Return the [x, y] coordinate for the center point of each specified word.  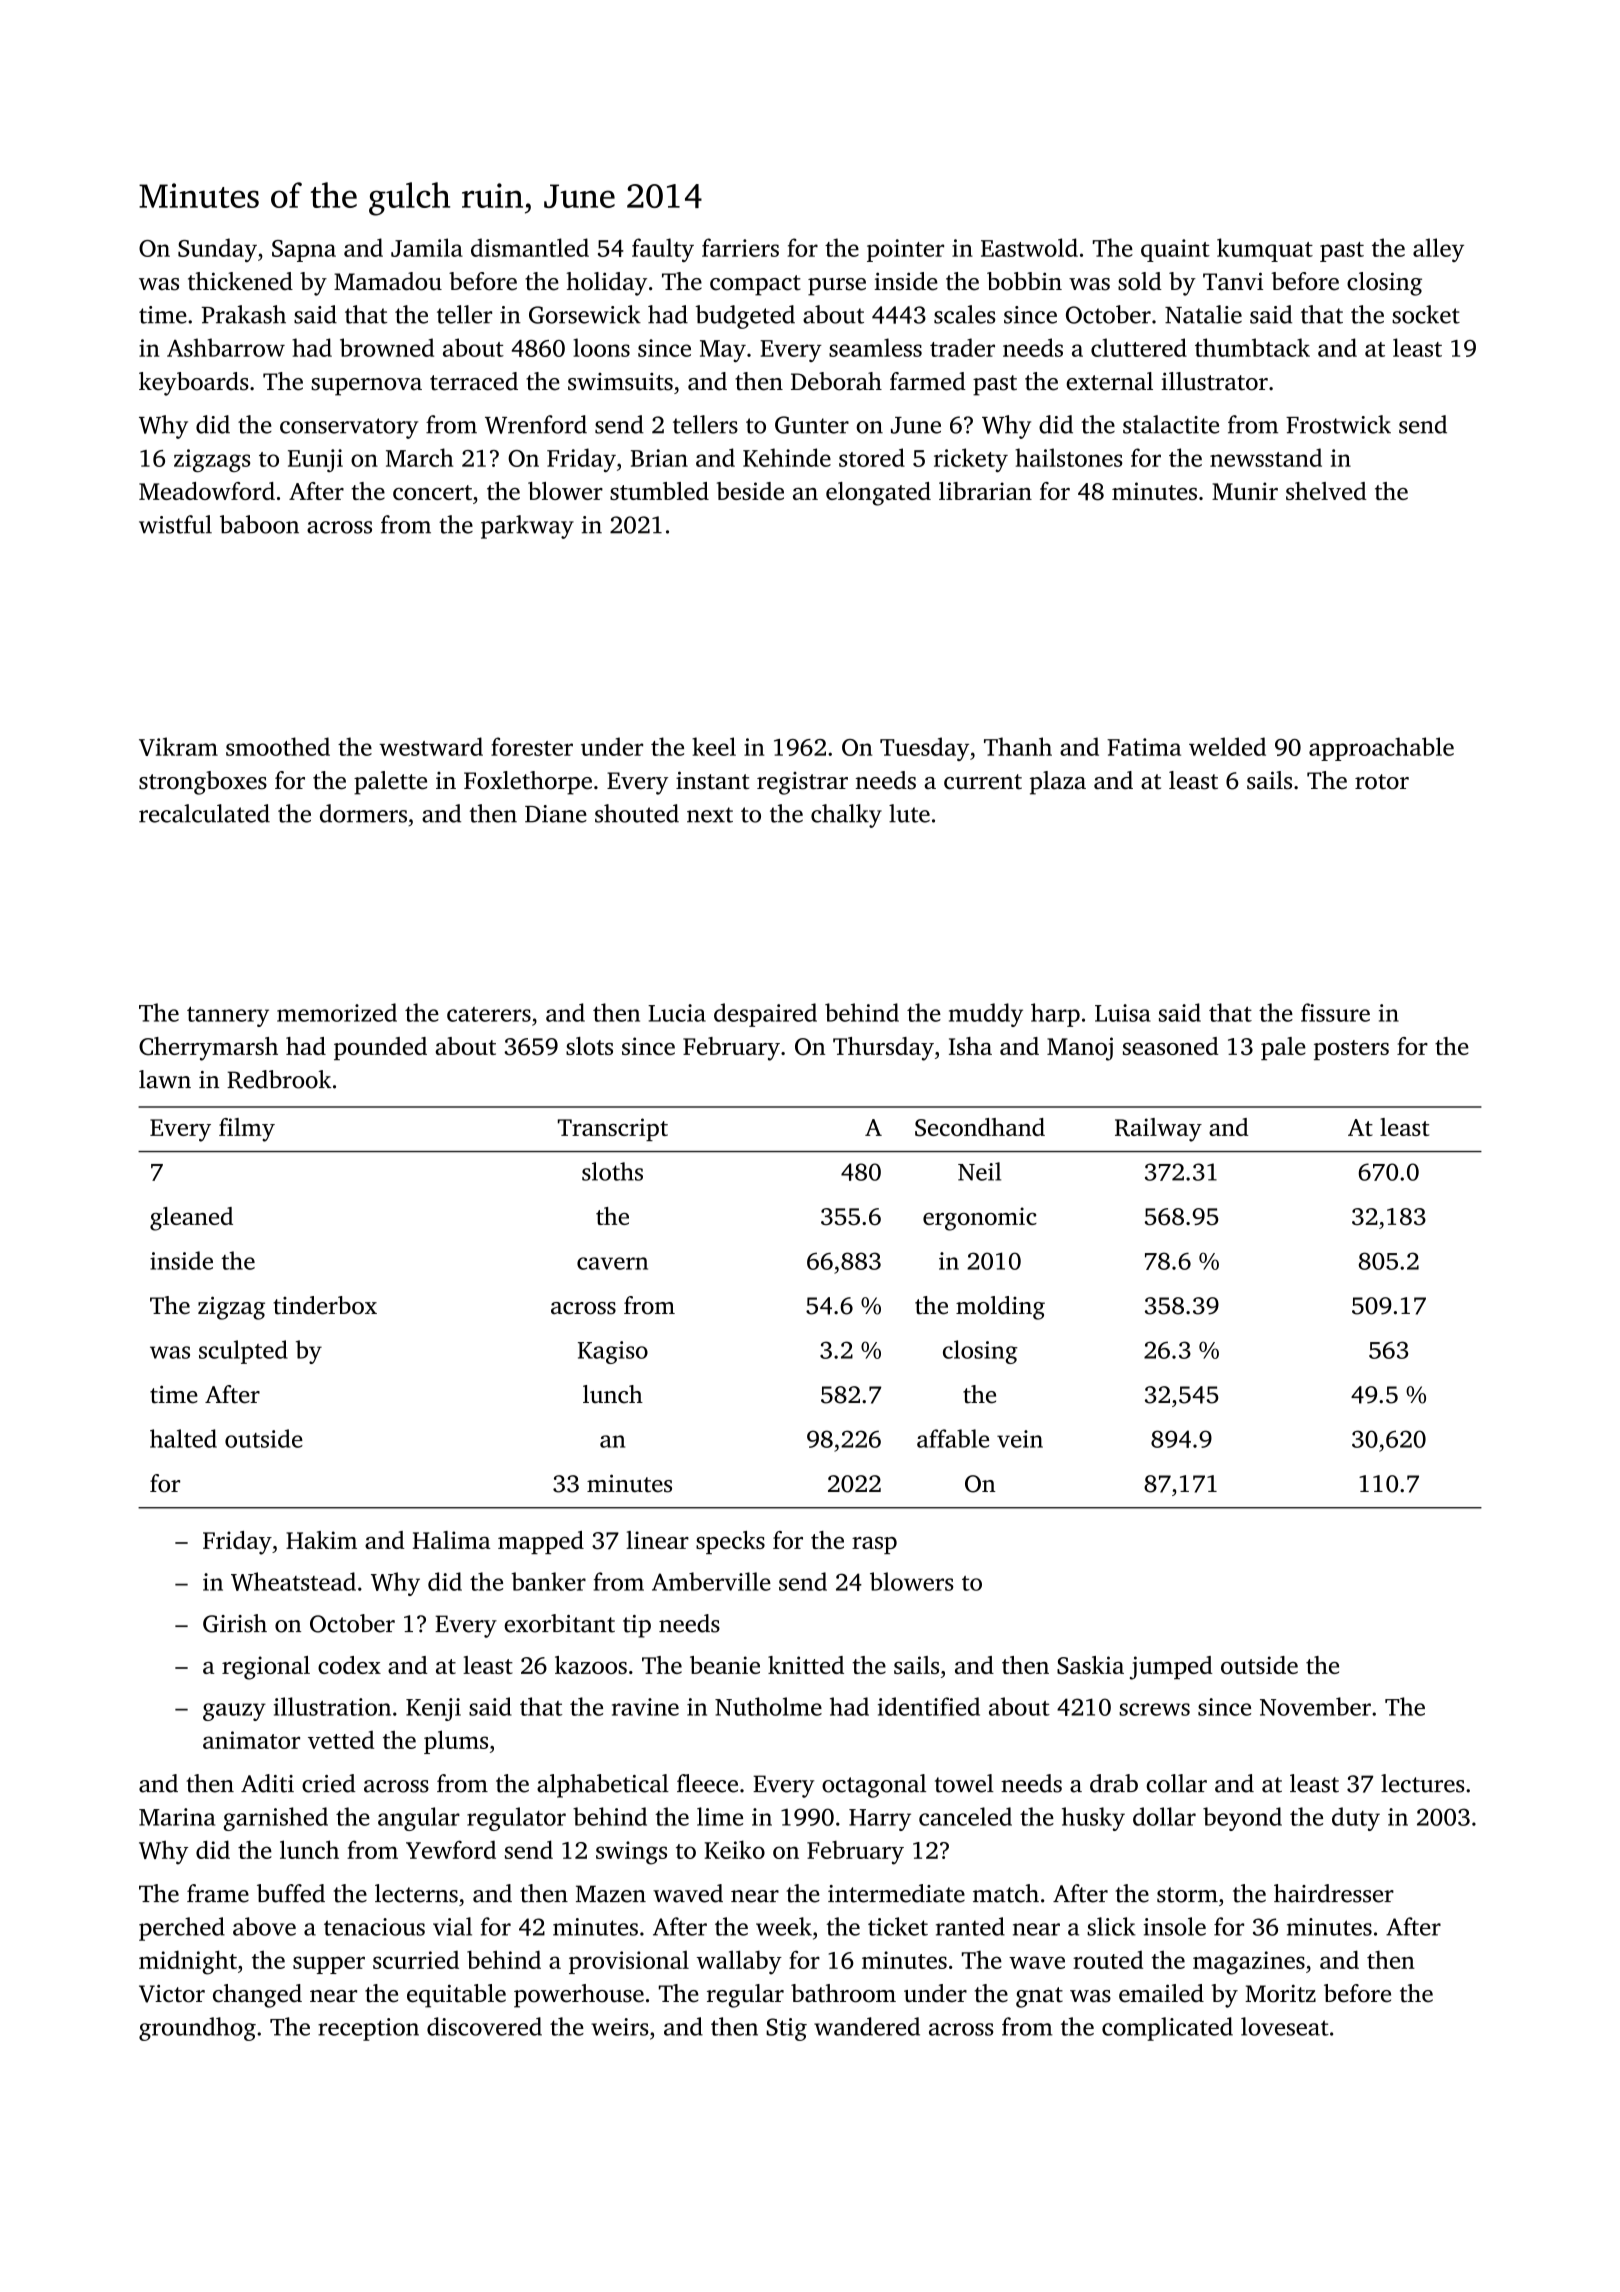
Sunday [217, 250]
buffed [291, 1893]
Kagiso [613, 1352]
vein [1020, 1439]
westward [431, 746]
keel [714, 746]
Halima [452, 1540]
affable [953, 1438]
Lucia [677, 1013]
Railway [1158, 1130]
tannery [228, 1016]
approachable [1381, 749]
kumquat [1265, 250]
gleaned [191, 1219]
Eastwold [1029, 247]
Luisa [1123, 1013]
